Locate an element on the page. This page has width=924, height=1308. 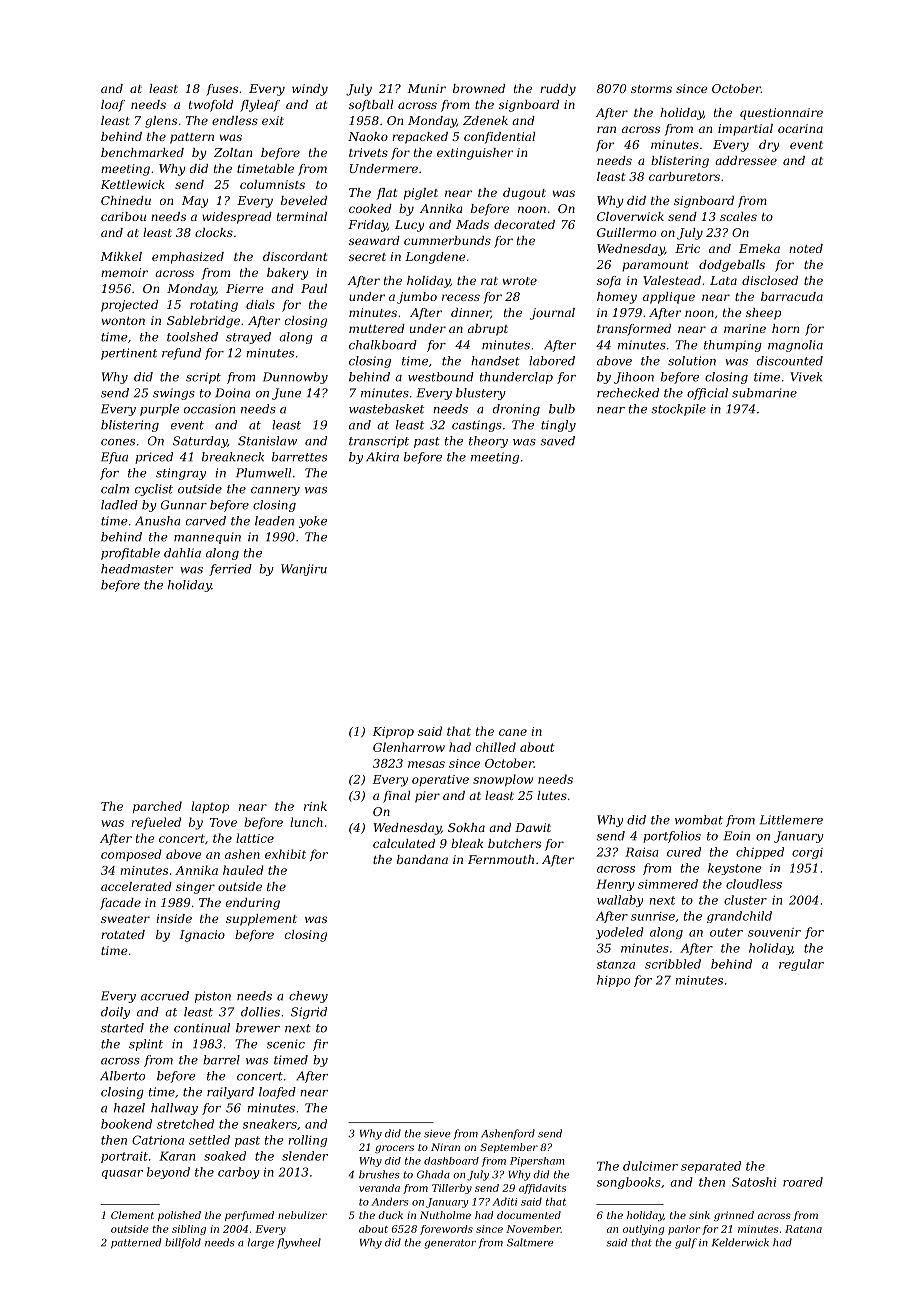
questionnaire is located at coordinates (781, 114).
